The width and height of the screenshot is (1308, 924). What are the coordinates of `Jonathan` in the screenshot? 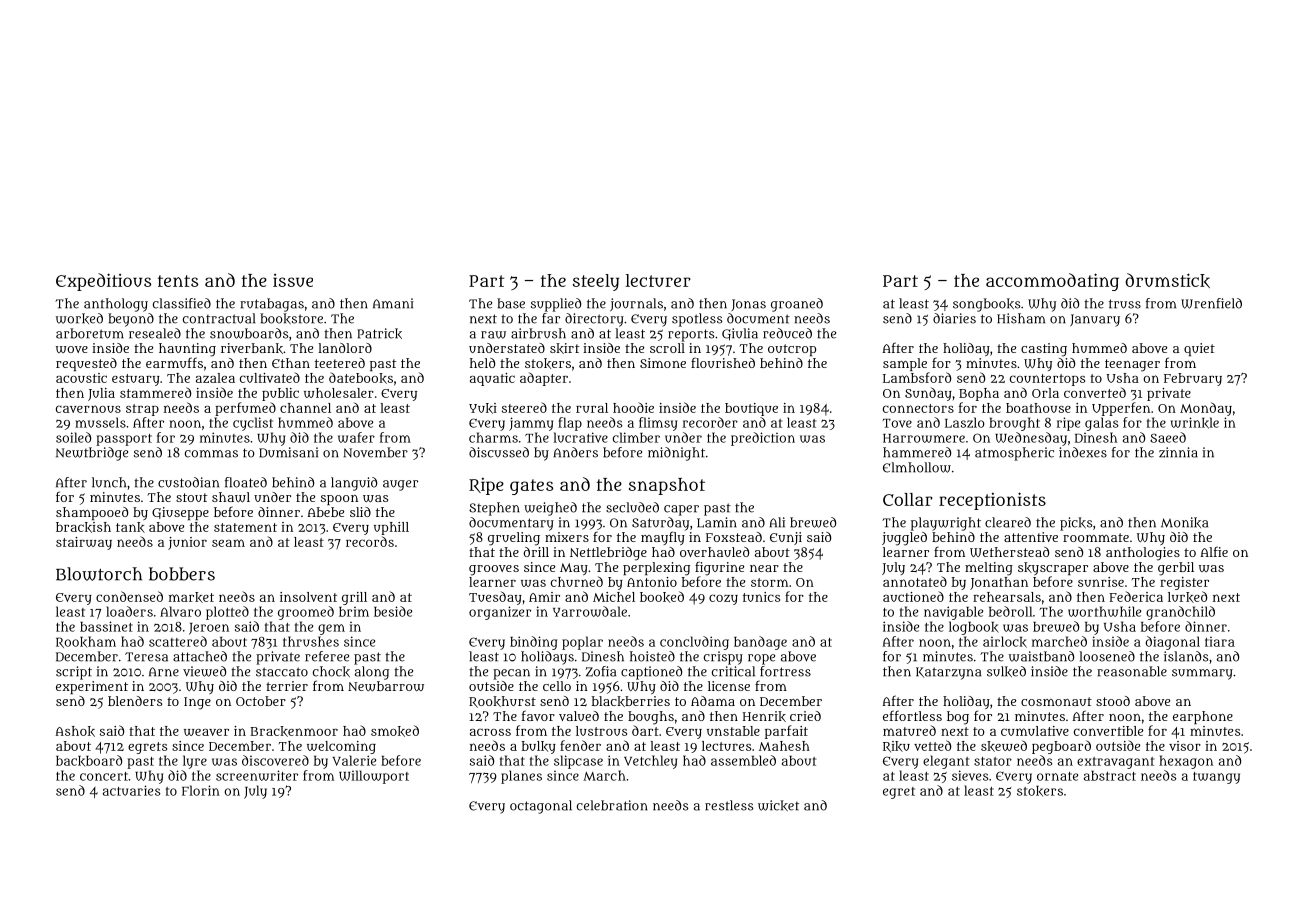 It's located at (999, 583).
